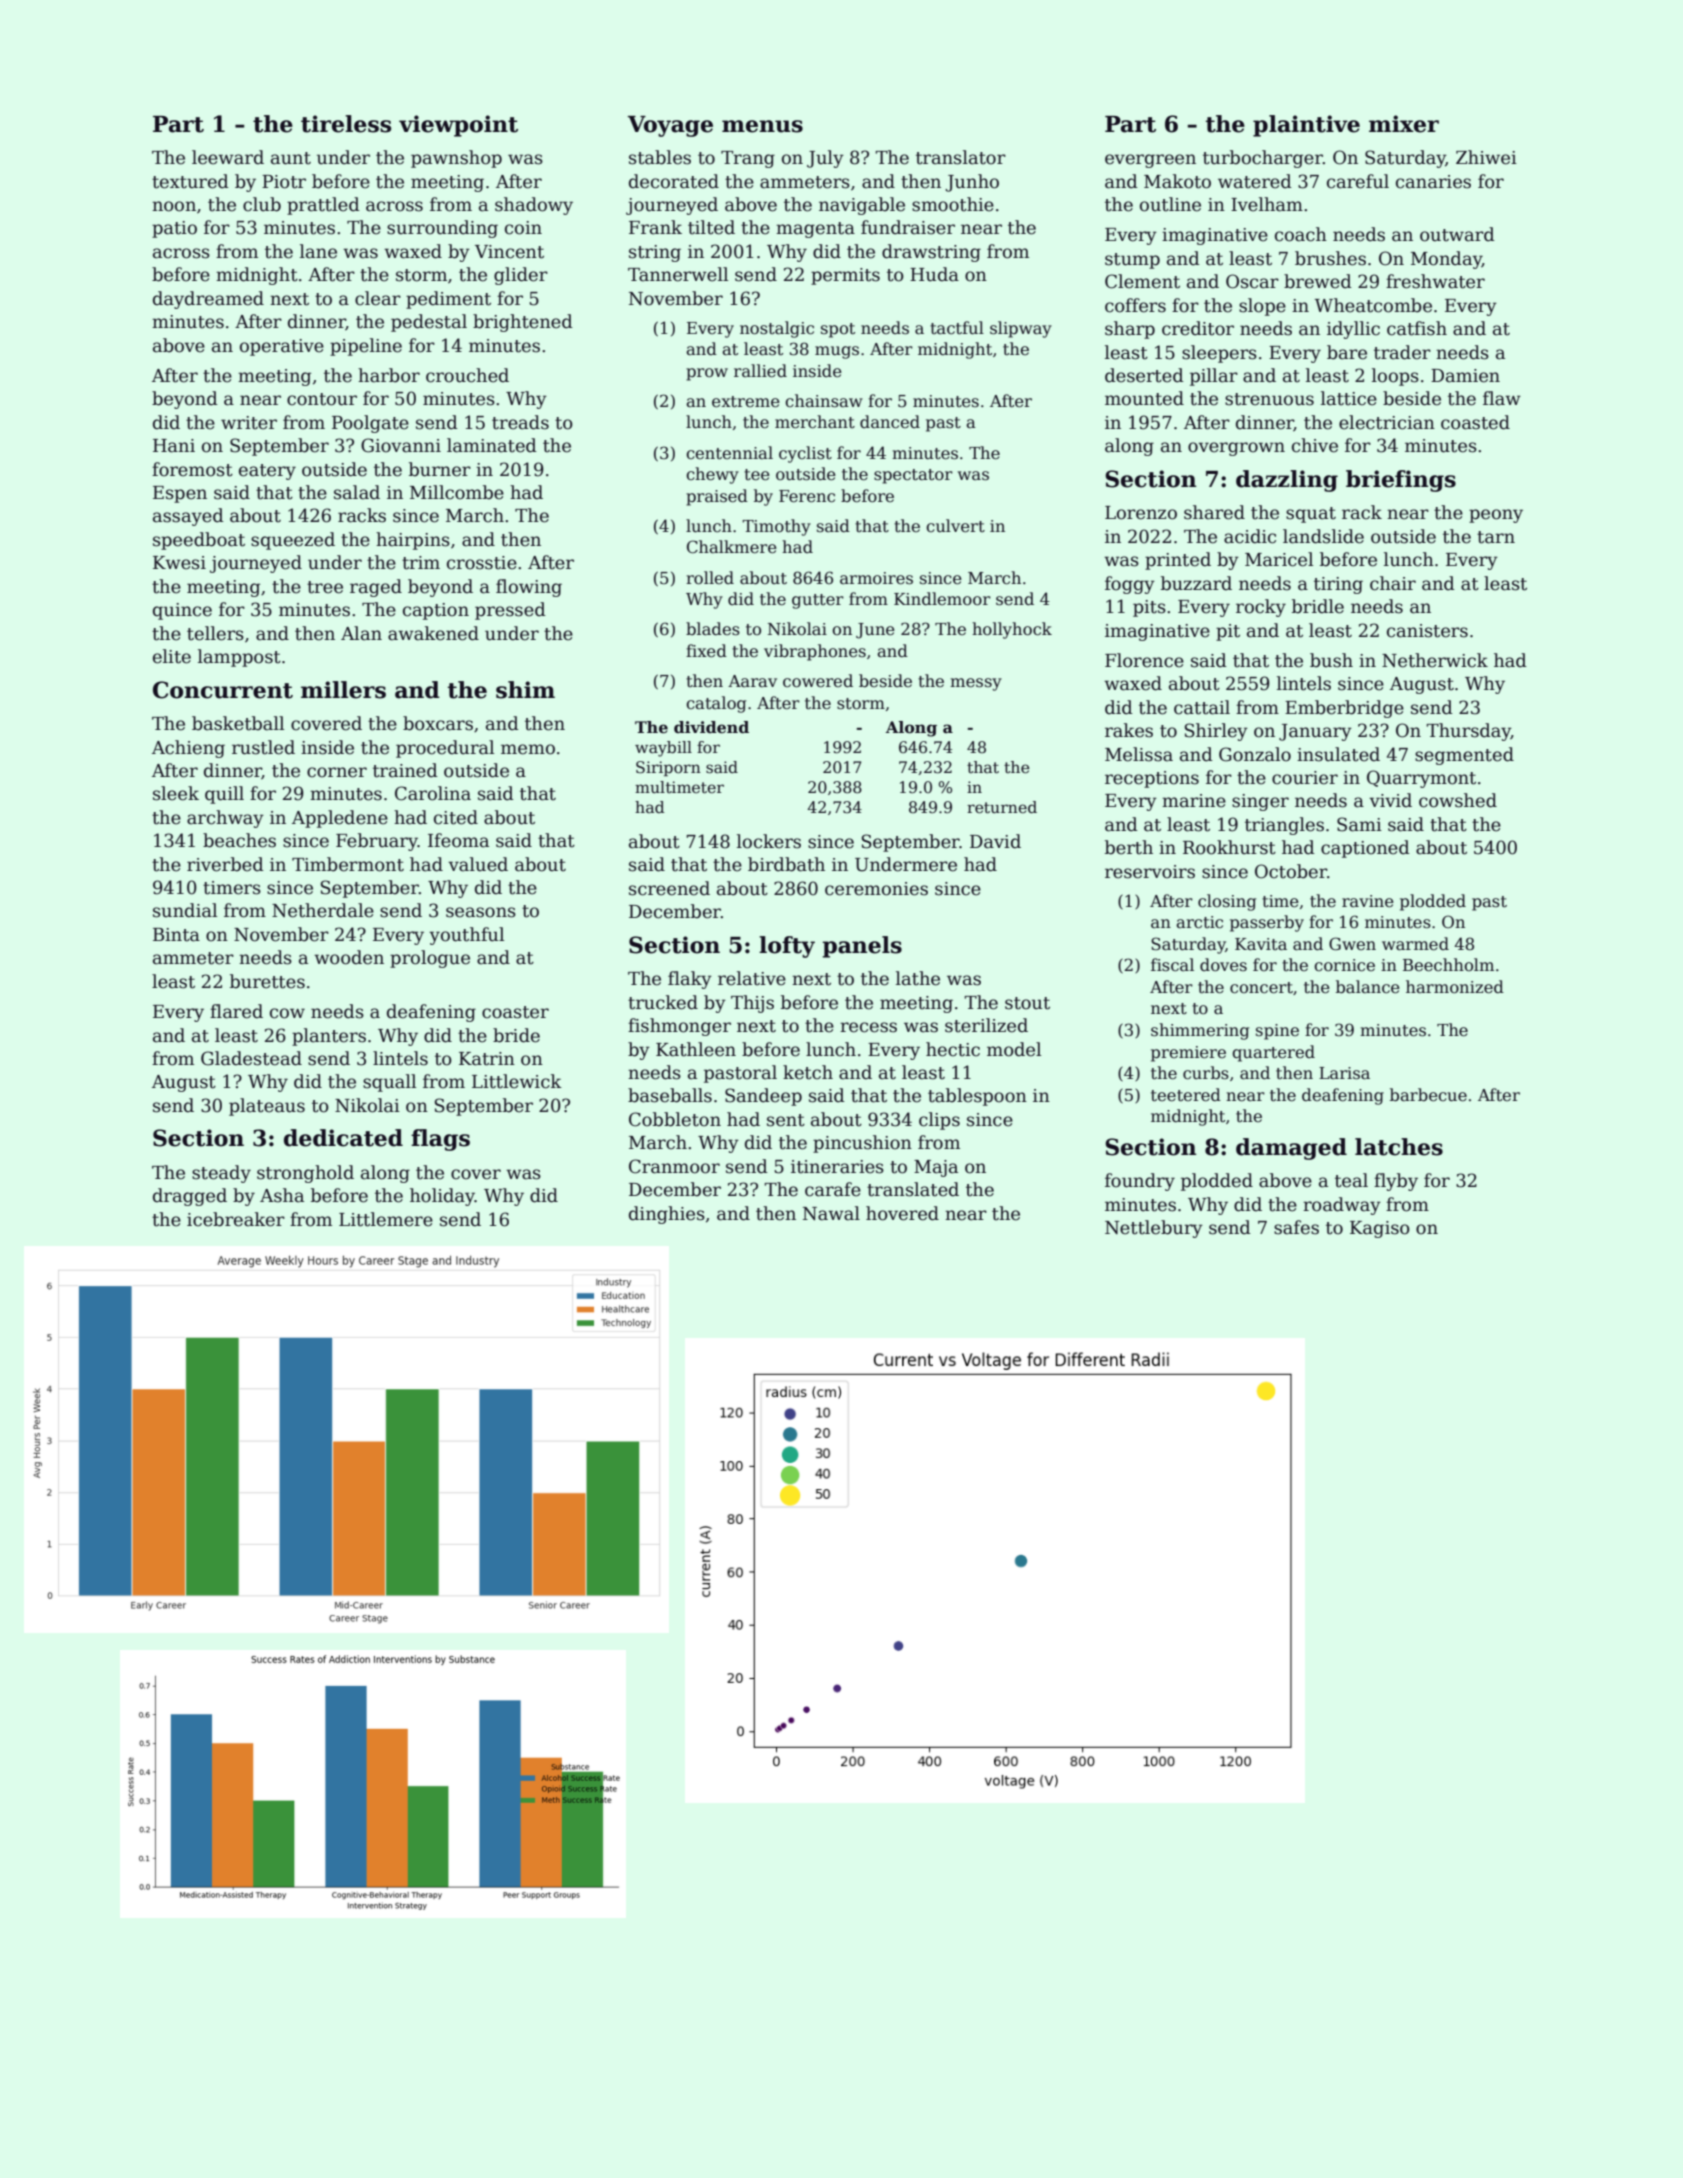  I want to click on mixer, so click(1404, 124).
